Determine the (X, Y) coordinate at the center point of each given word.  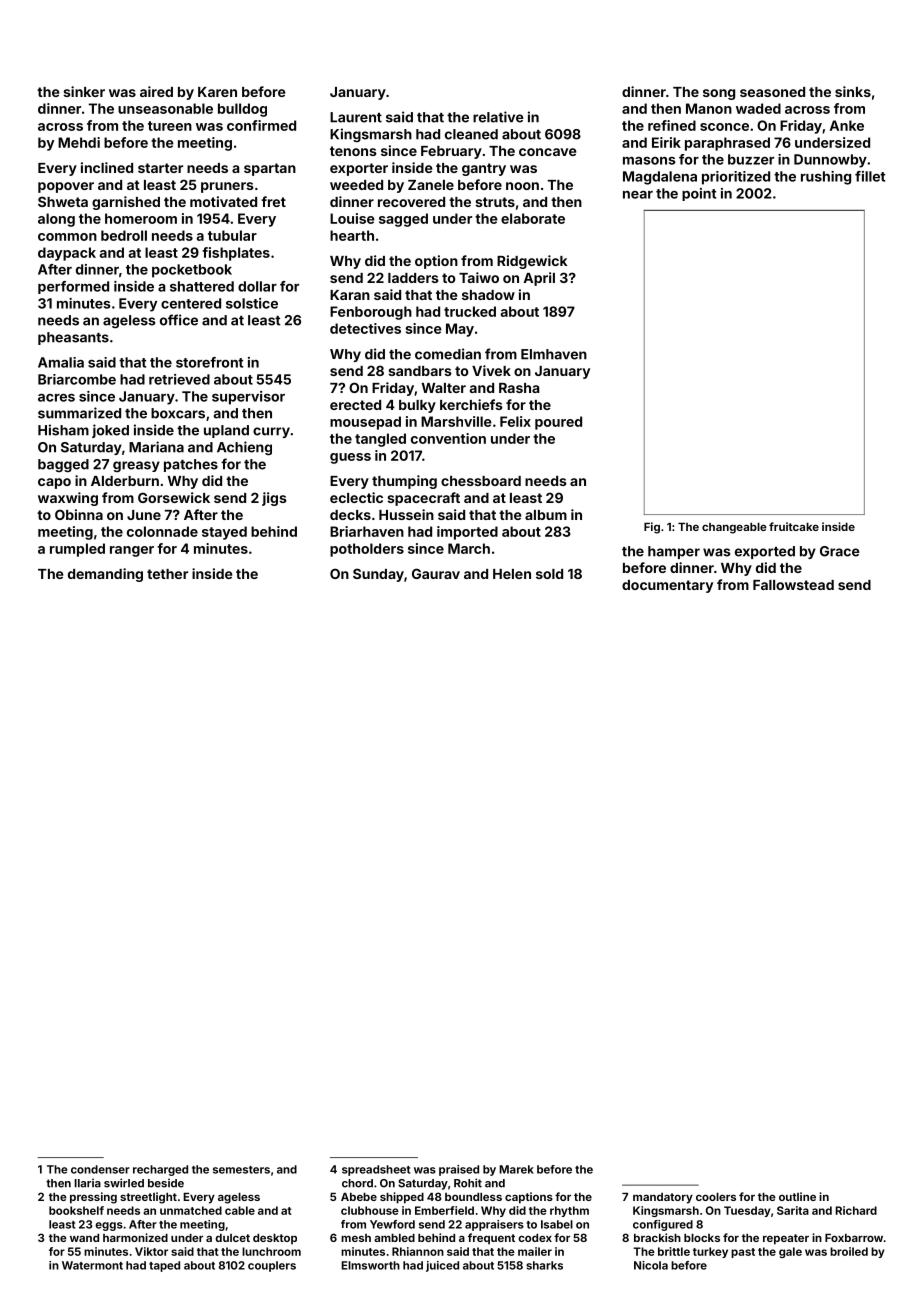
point (699, 194)
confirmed (261, 125)
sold (549, 574)
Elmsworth (370, 1265)
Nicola (651, 1265)
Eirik (666, 142)
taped (164, 1266)
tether (167, 574)
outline (797, 1196)
